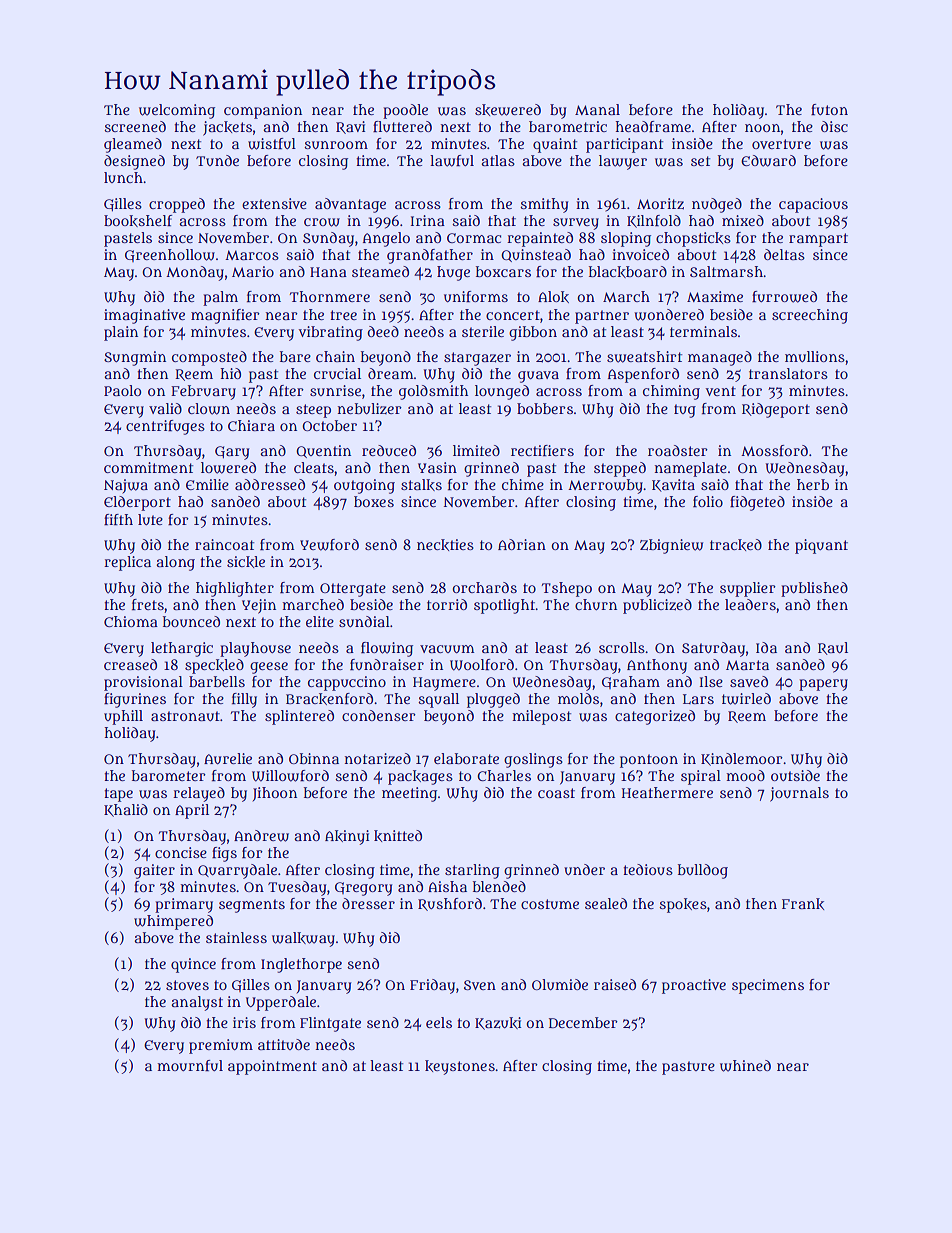 This document has width=952, height=1233. Describe the element at coordinates (452, 161) in the document. I see `lawful` at that location.
